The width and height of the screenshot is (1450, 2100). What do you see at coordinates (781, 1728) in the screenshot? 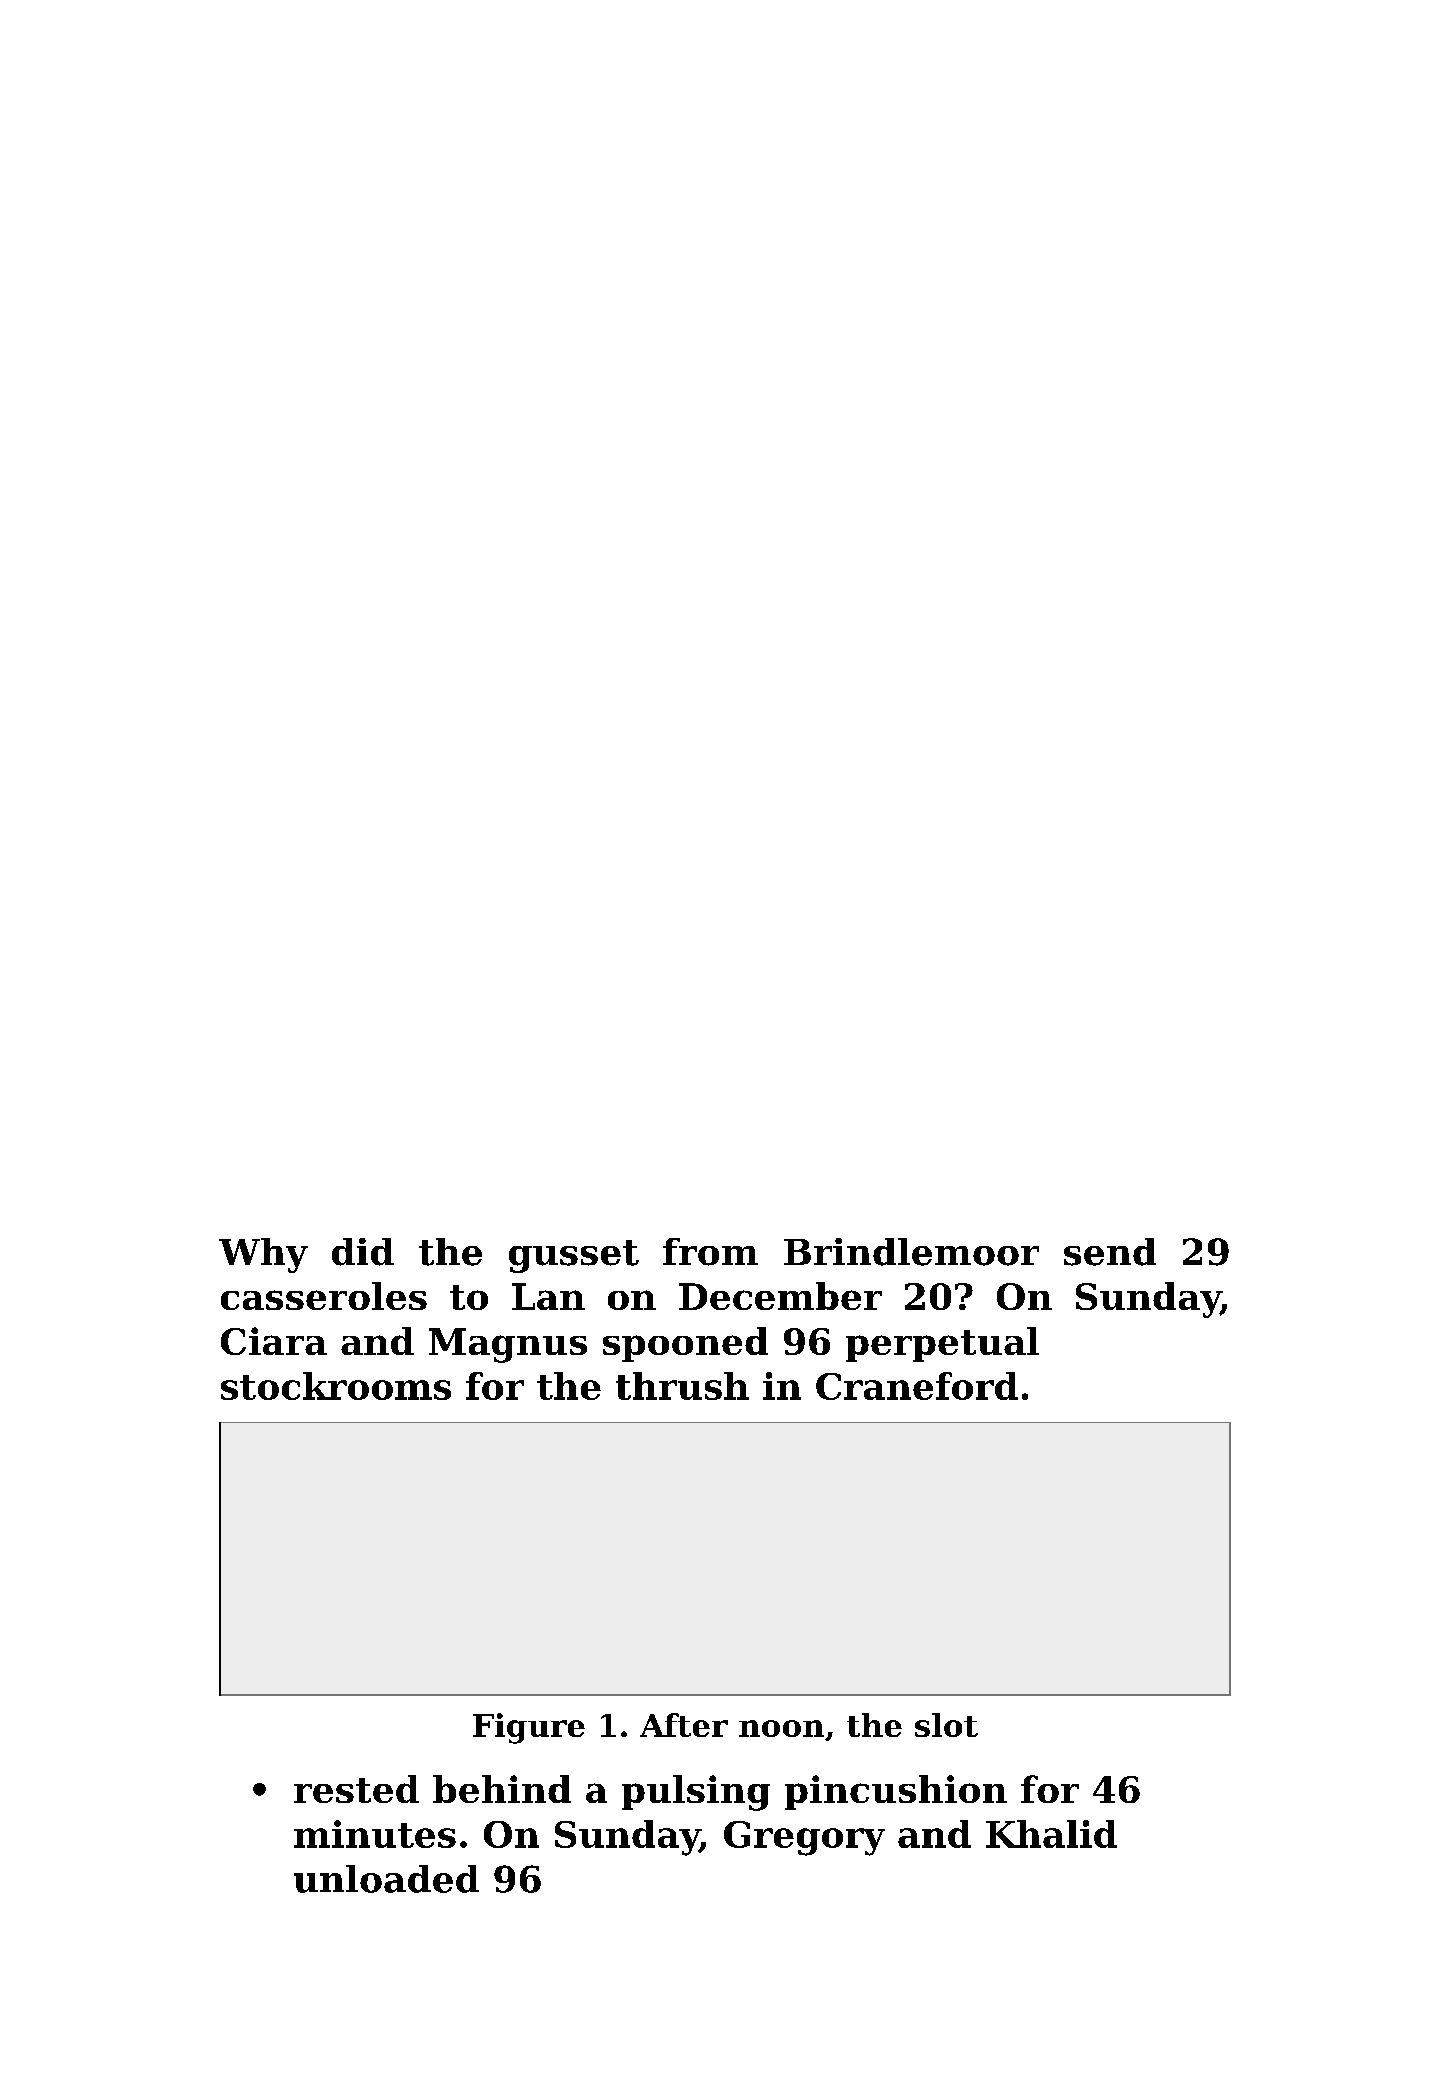
I see `noon` at bounding box center [781, 1728].
